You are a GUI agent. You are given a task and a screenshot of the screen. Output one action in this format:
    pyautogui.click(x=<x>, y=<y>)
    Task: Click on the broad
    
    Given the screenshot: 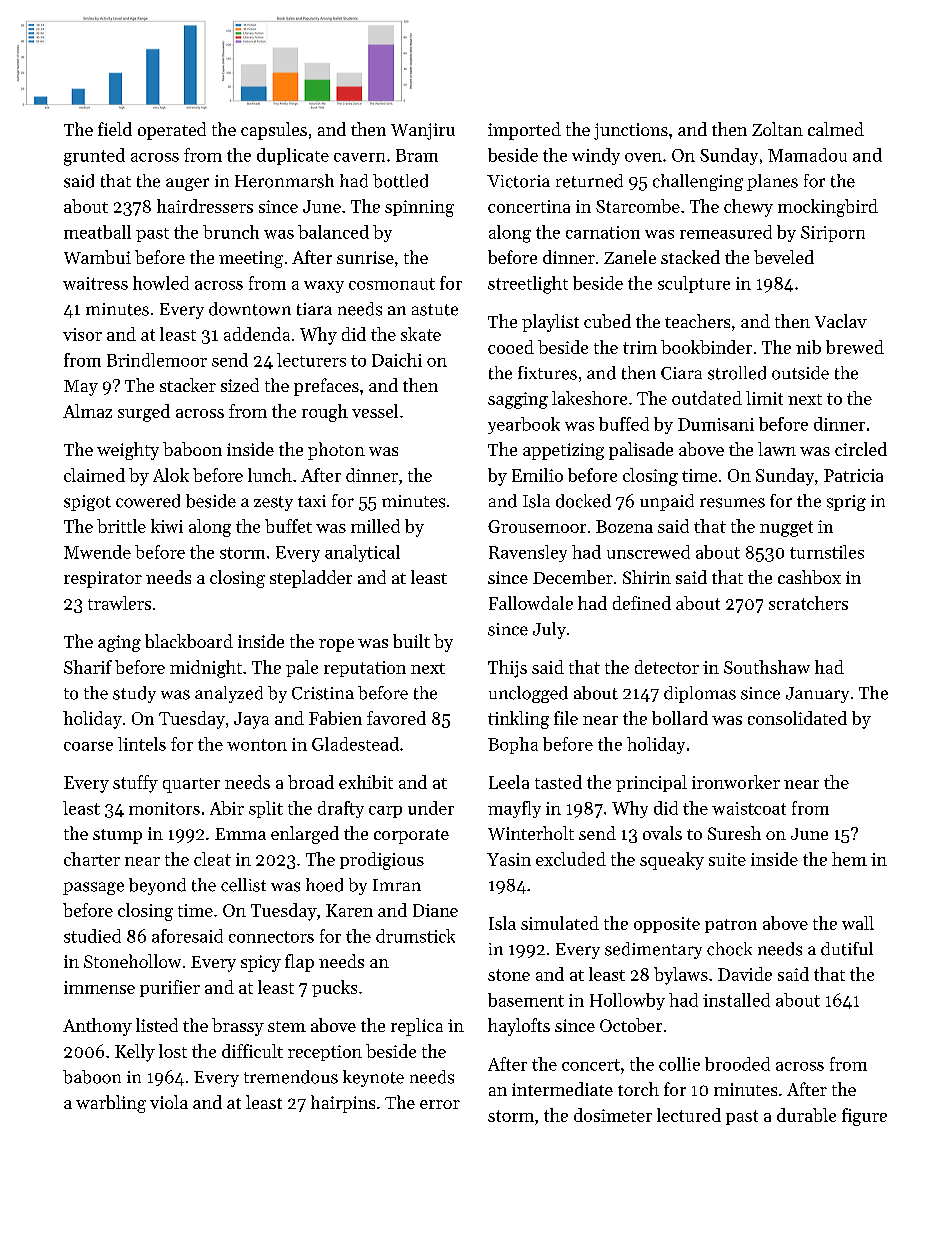 What is the action you would take?
    pyautogui.click(x=311, y=782)
